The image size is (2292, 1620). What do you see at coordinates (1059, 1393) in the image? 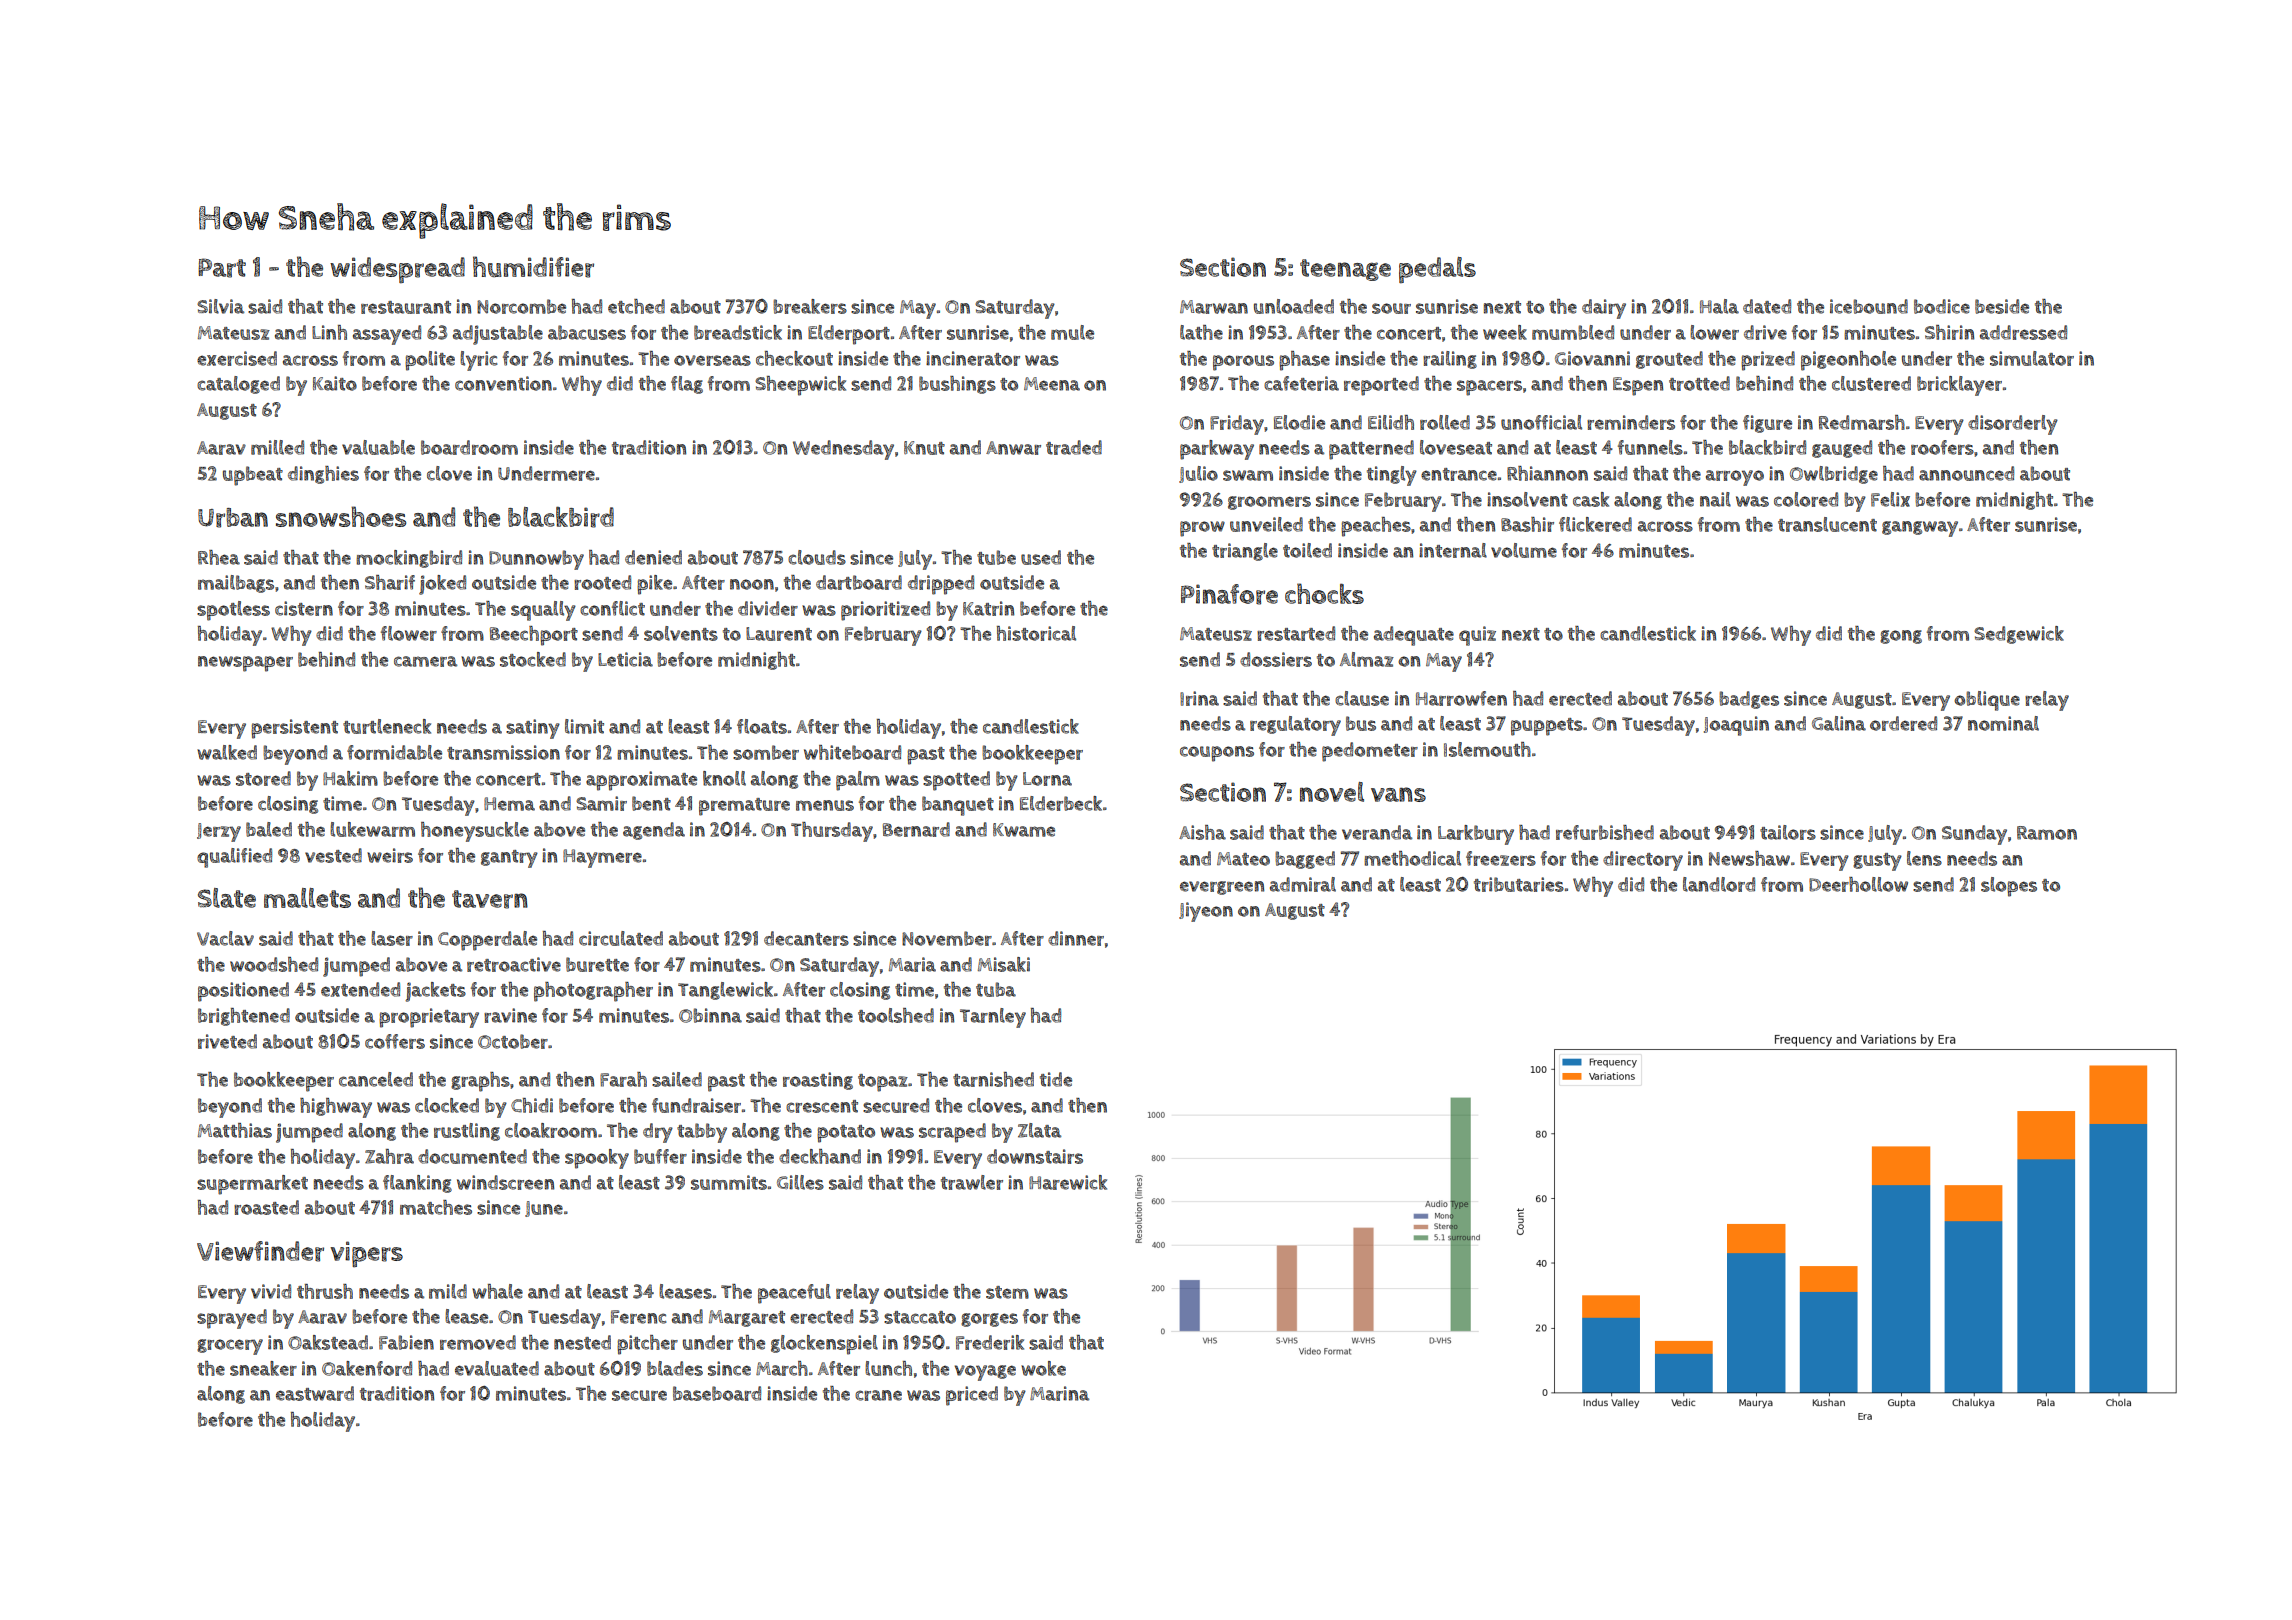
I see `Marina` at bounding box center [1059, 1393].
